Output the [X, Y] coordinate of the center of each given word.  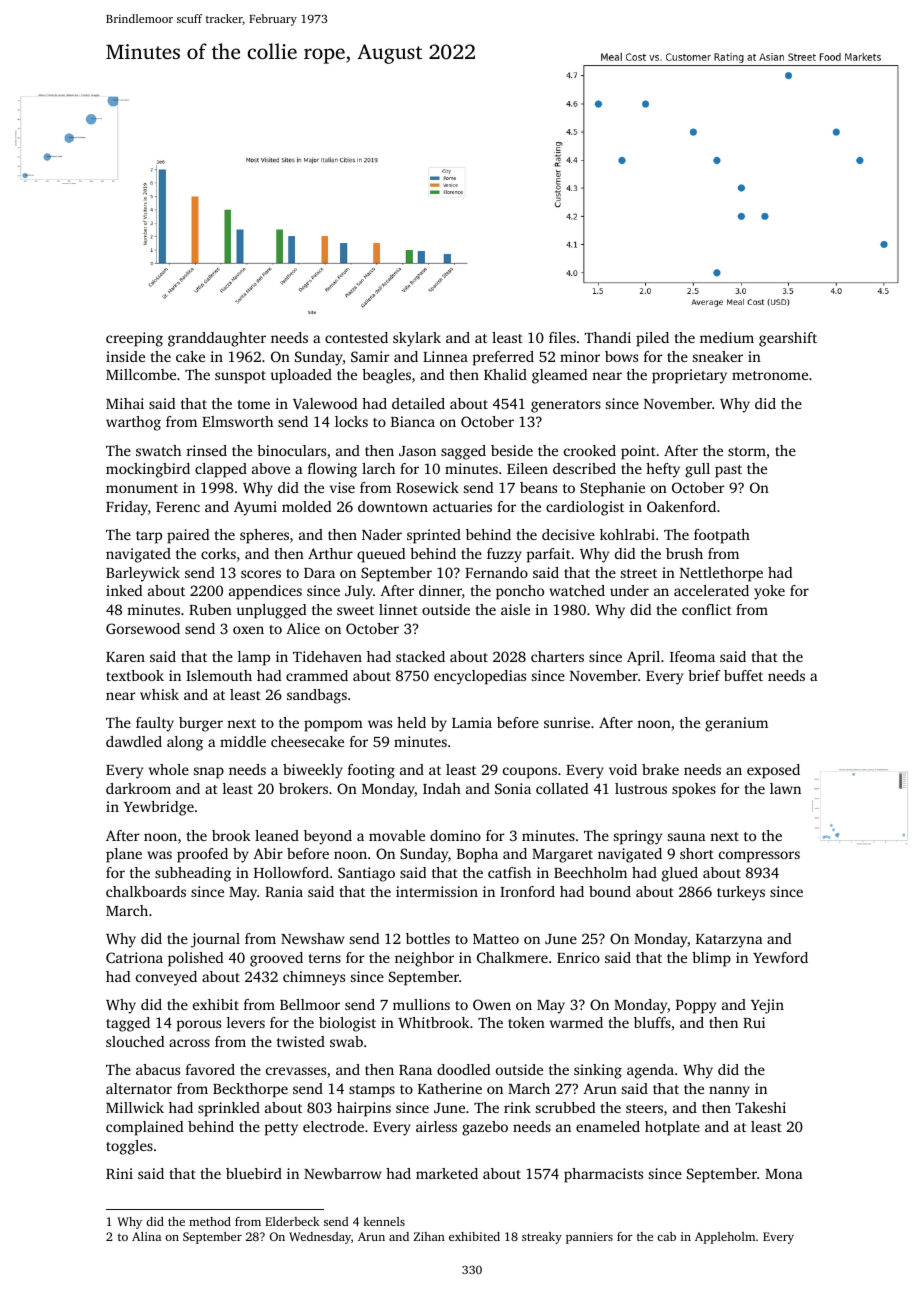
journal [215, 940]
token [526, 1022]
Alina [146, 1236]
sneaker [718, 356]
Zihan [429, 1236]
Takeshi [760, 1107]
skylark [417, 339]
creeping [134, 339]
